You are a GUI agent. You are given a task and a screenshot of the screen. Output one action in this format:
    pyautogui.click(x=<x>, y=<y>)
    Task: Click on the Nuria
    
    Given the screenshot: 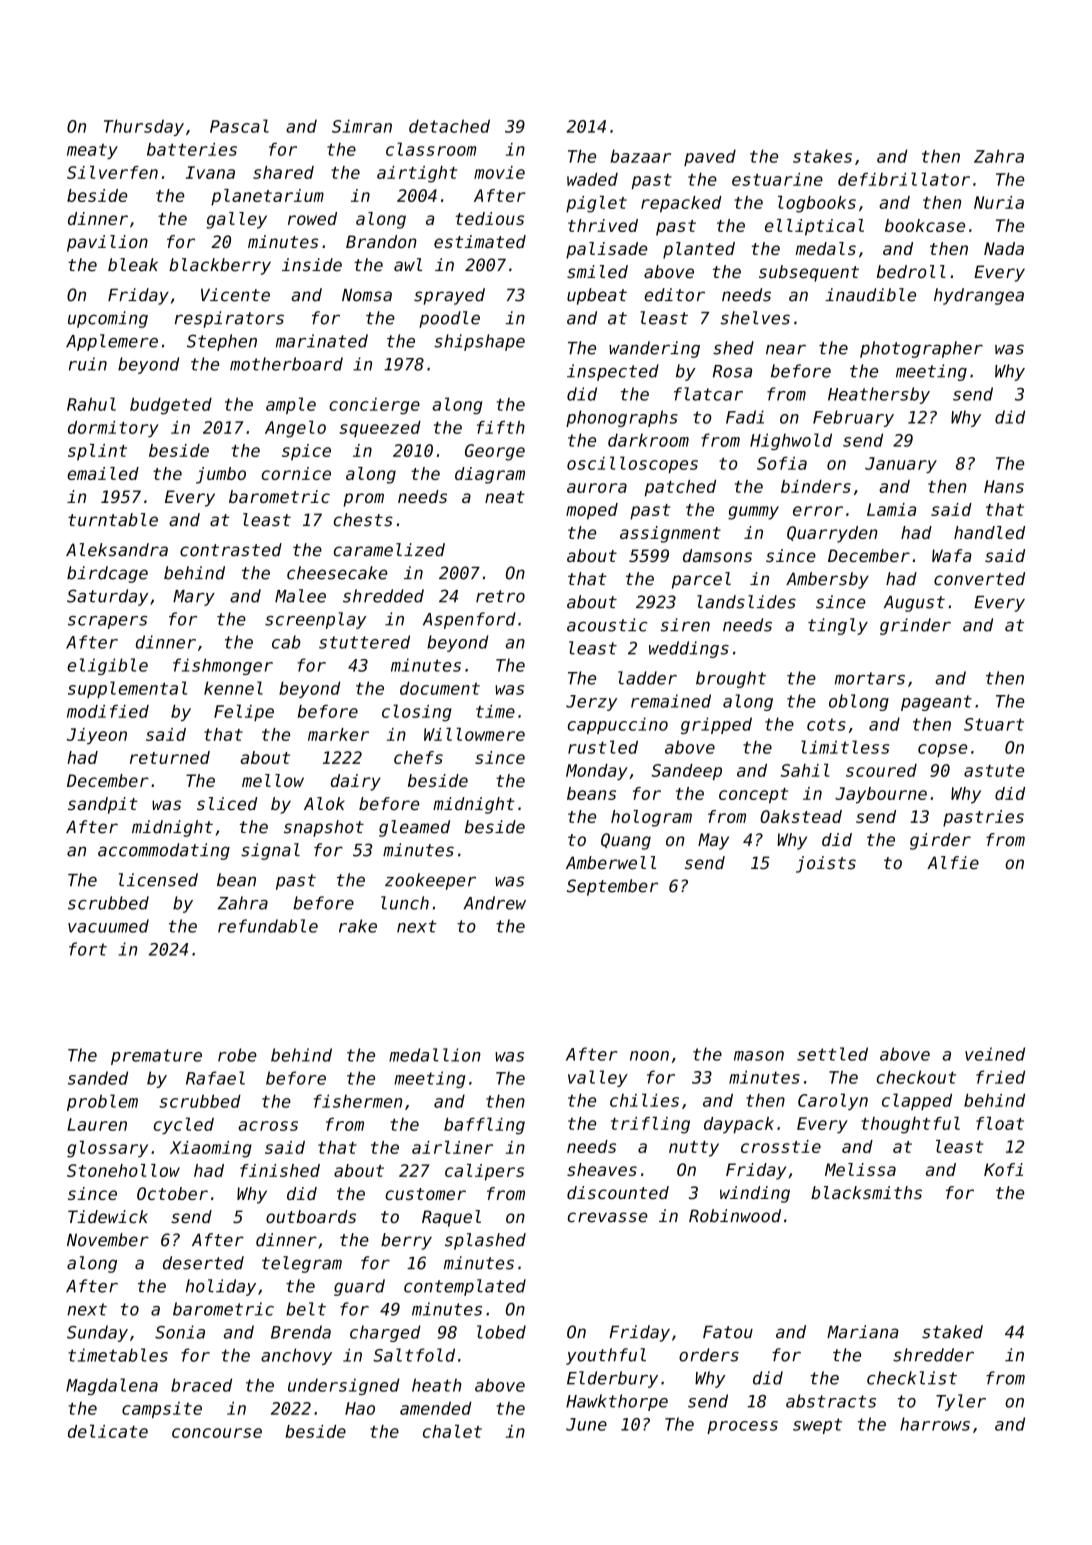 What is the action you would take?
    pyautogui.click(x=999, y=202)
